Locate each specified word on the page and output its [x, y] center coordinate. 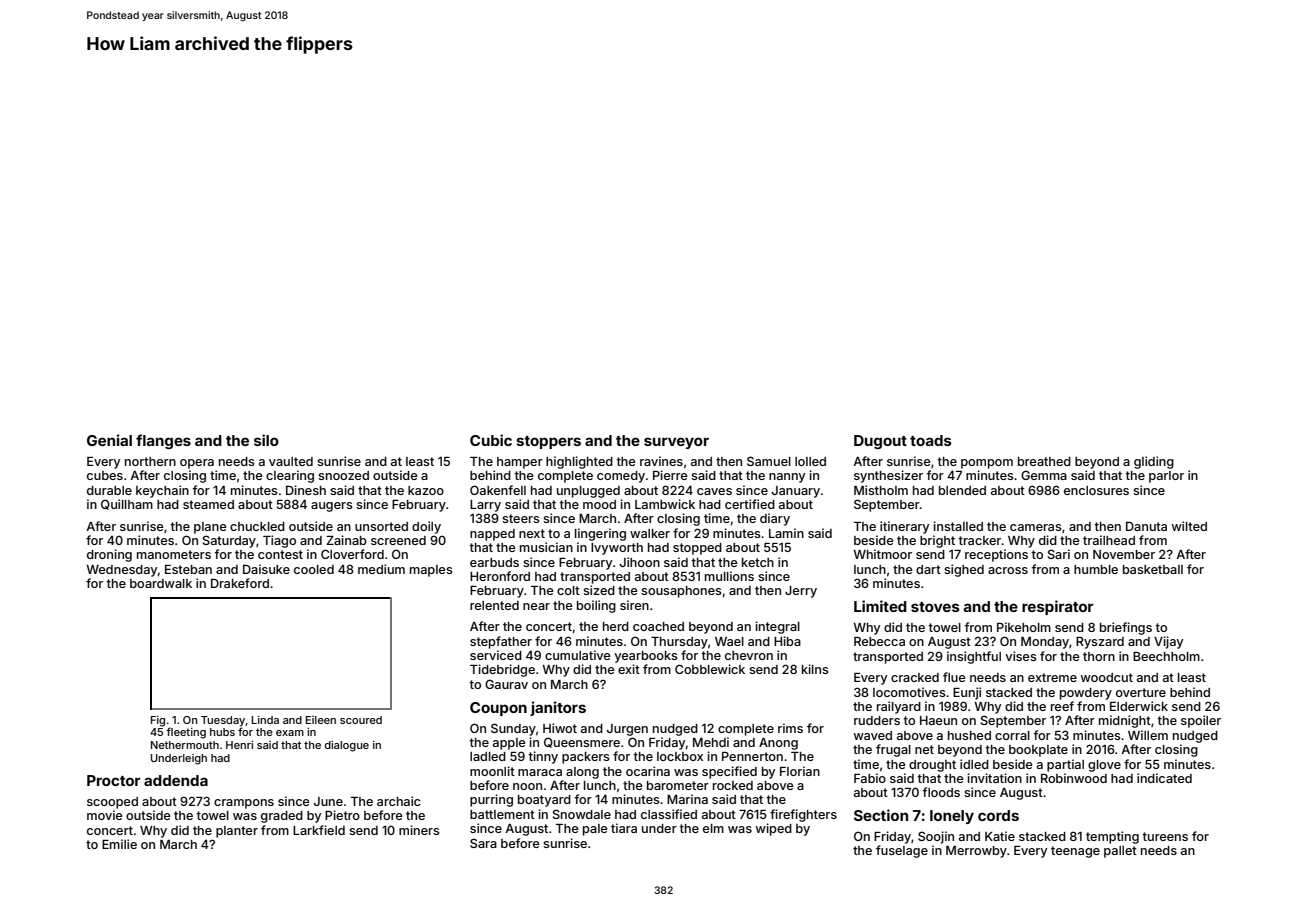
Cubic [491, 440]
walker [650, 533]
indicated [1164, 778]
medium [381, 569]
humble [1096, 569]
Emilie [119, 844]
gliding [1154, 462]
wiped [774, 829]
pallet [1120, 852]
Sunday [513, 729]
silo [266, 440]
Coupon [498, 709]
